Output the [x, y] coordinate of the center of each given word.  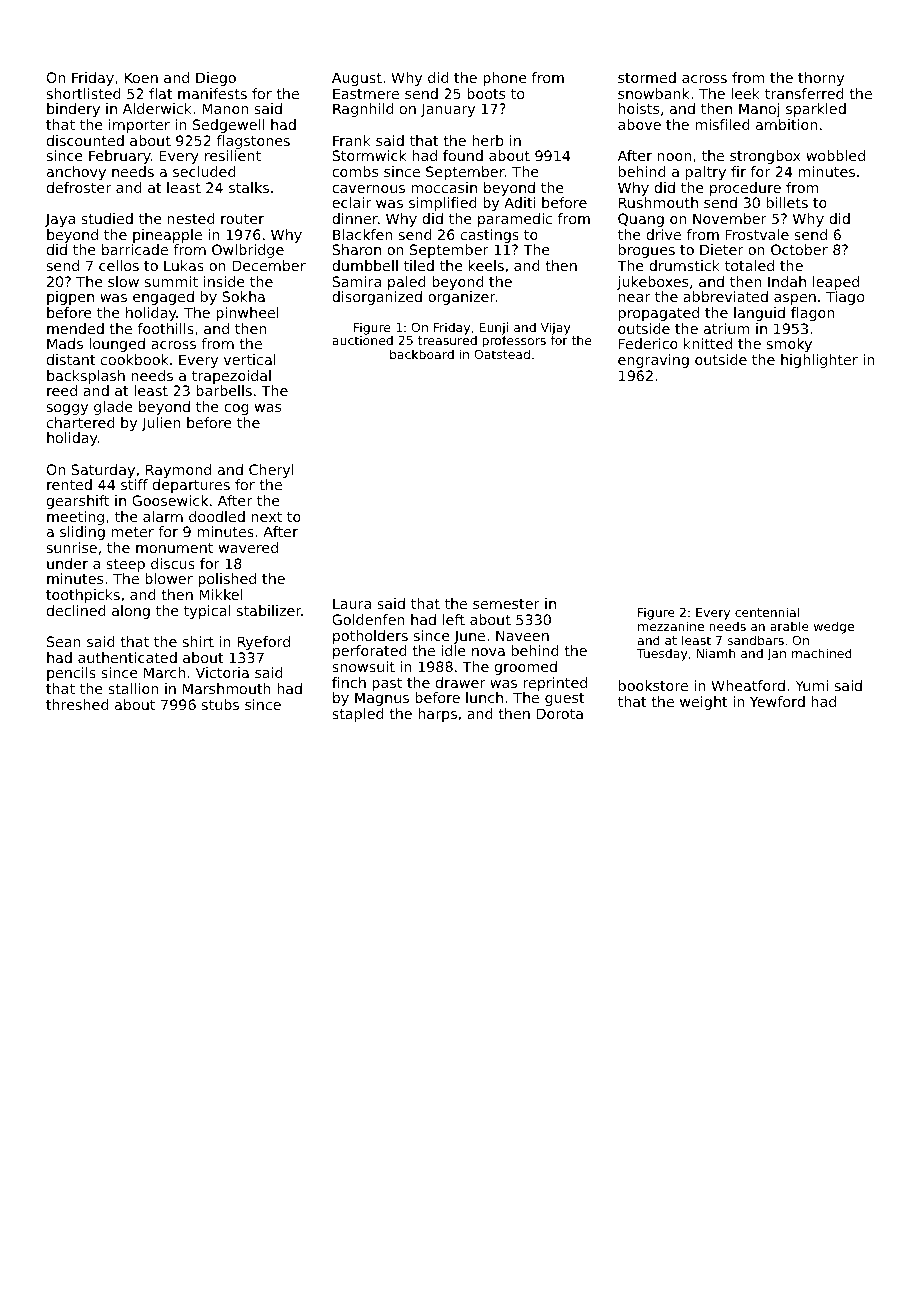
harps [437, 715]
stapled [358, 715]
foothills [166, 328]
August [357, 79]
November [730, 218]
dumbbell [365, 265]
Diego [216, 79]
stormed [647, 77]
